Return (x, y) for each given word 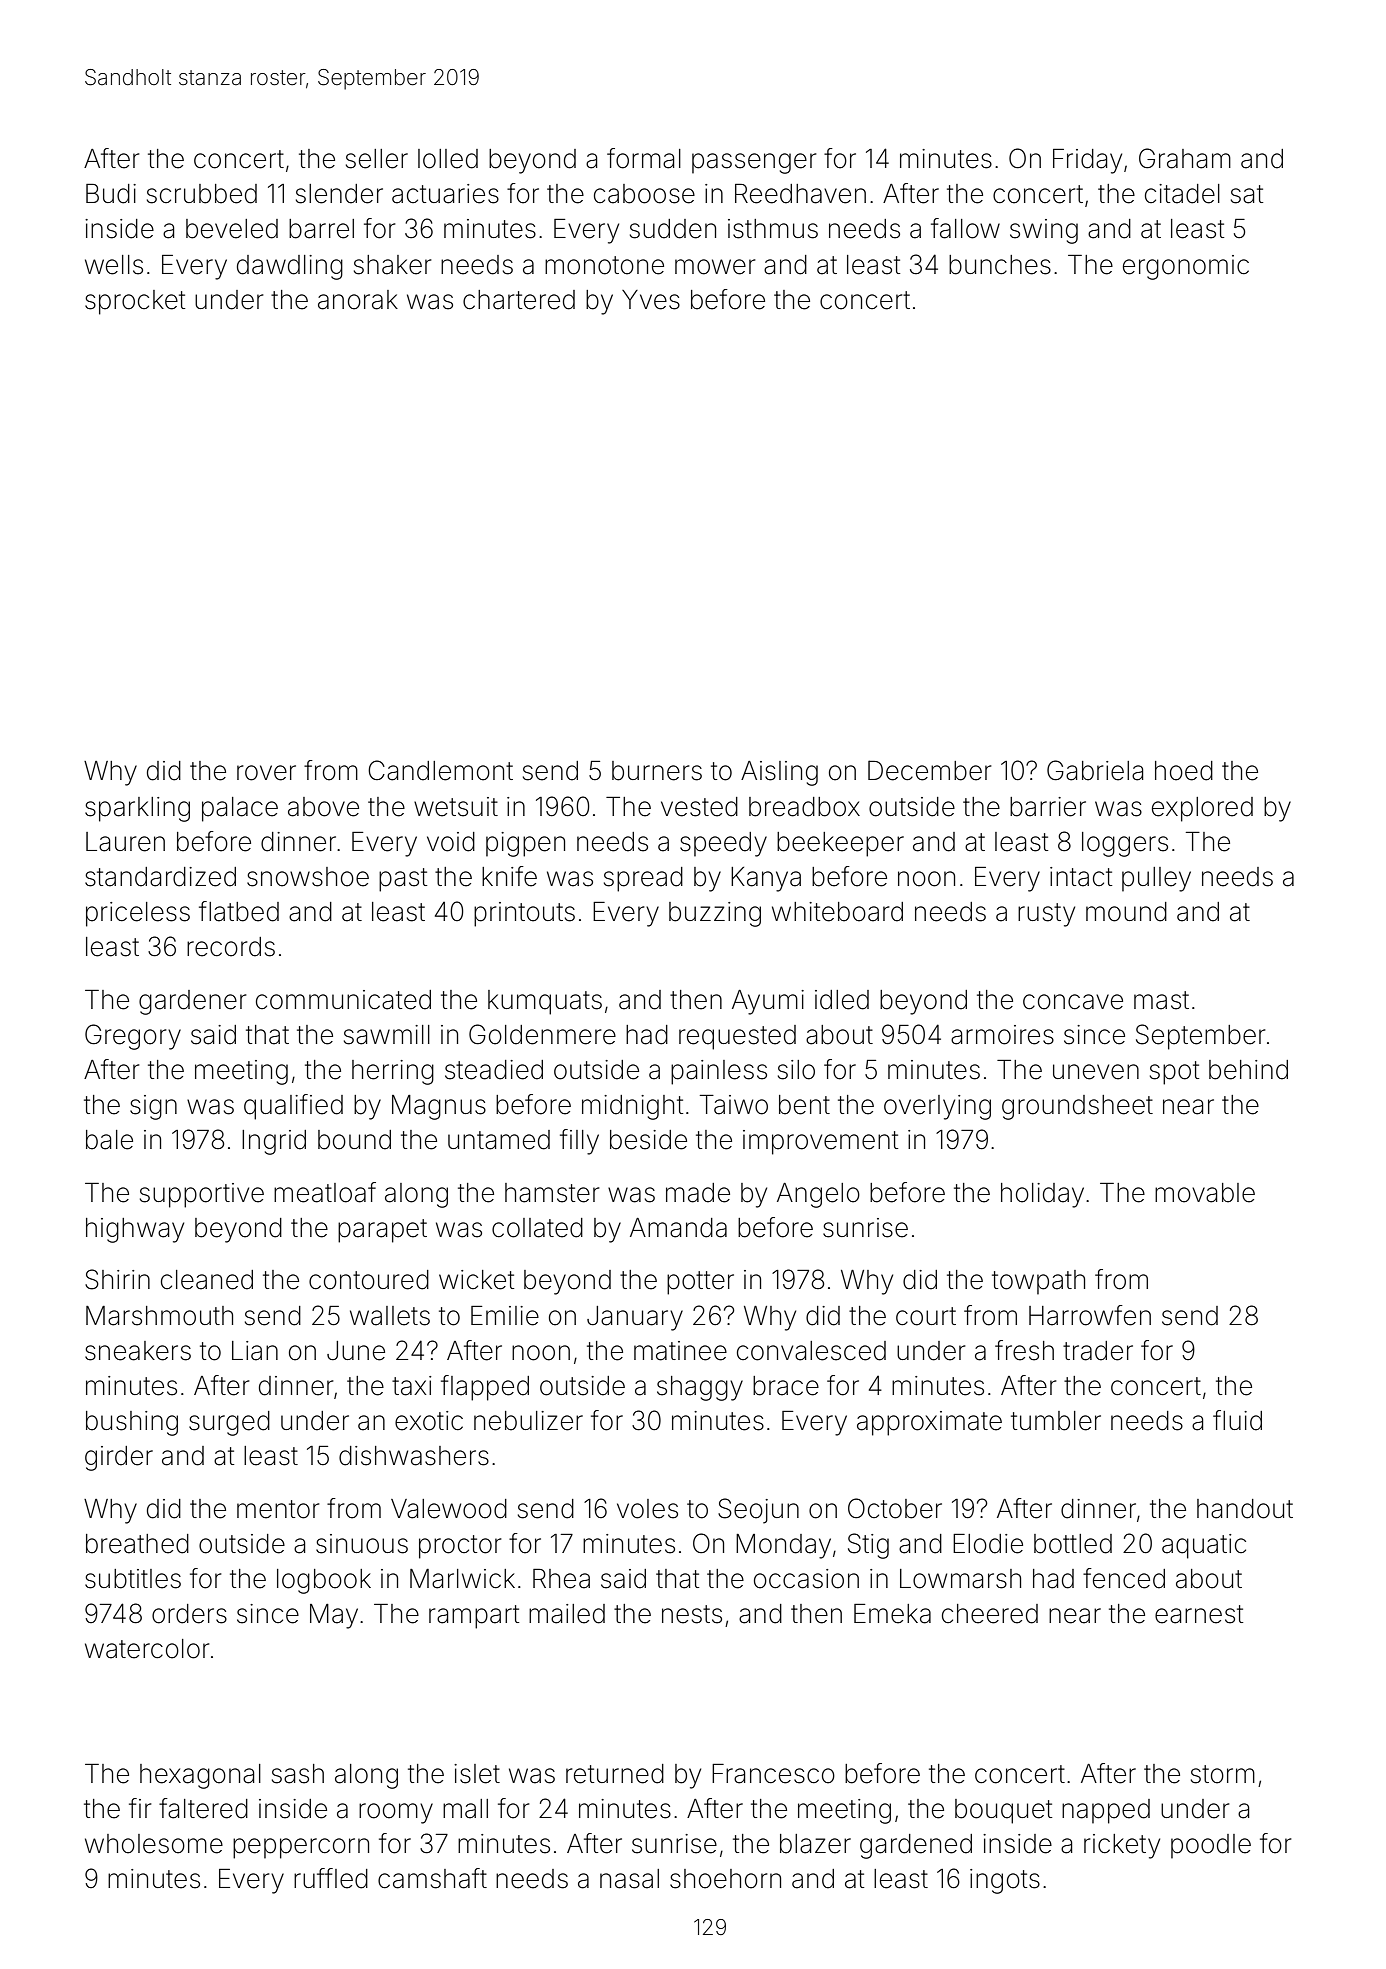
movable (1205, 1193)
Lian (255, 1351)
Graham (1185, 158)
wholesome (154, 1844)
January (635, 1318)
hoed (1184, 771)
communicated (343, 1000)
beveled (232, 229)
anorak (358, 300)
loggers (1125, 844)
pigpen (525, 844)
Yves (651, 300)
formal (644, 158)
